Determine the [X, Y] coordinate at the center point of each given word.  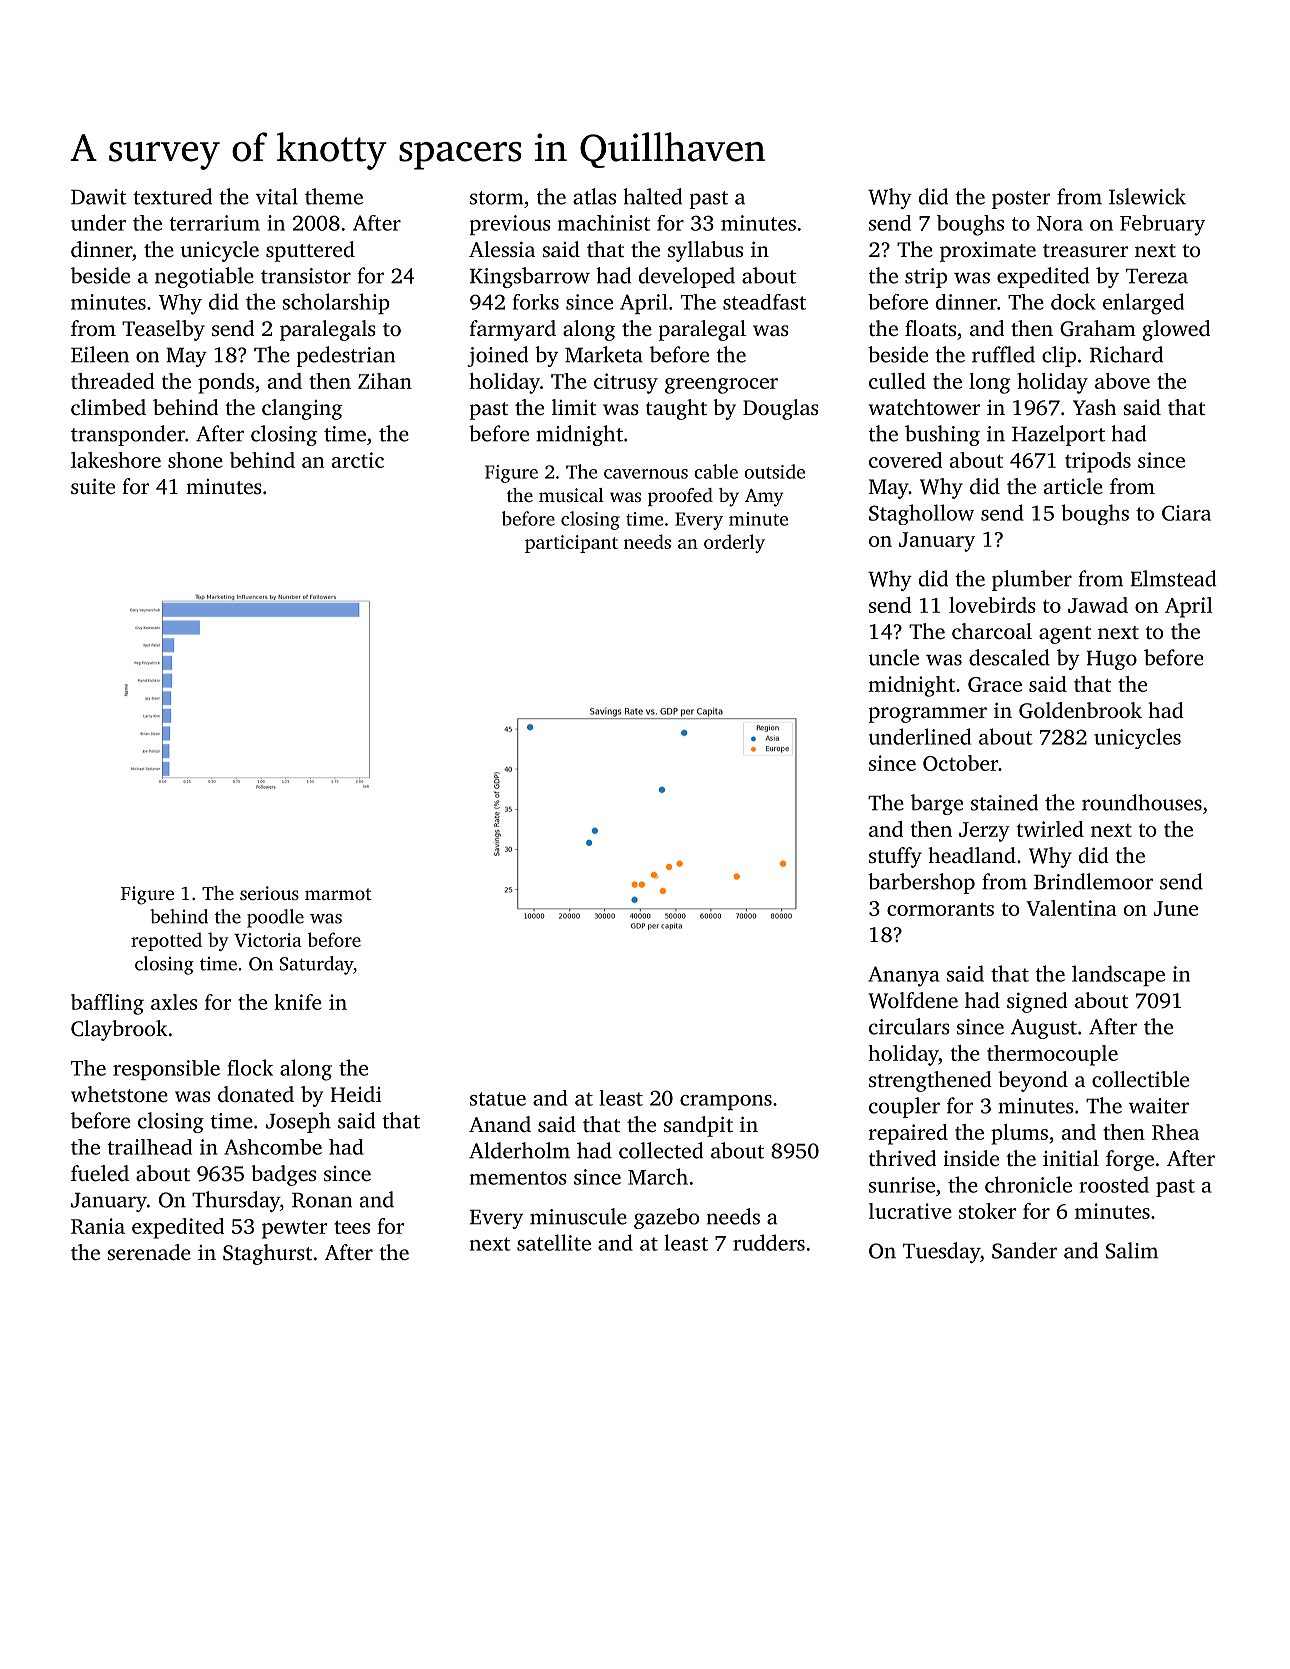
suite [93, 486]
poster [1021, 200]
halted [652, 196]
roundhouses [1142, 802]
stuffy [895, 857]
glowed [1176, 330]
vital [277, 196]
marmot [338, 894]
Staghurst [267, 1254]
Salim [1132, 1250]
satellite [554, 1242]
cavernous [646, 474]
